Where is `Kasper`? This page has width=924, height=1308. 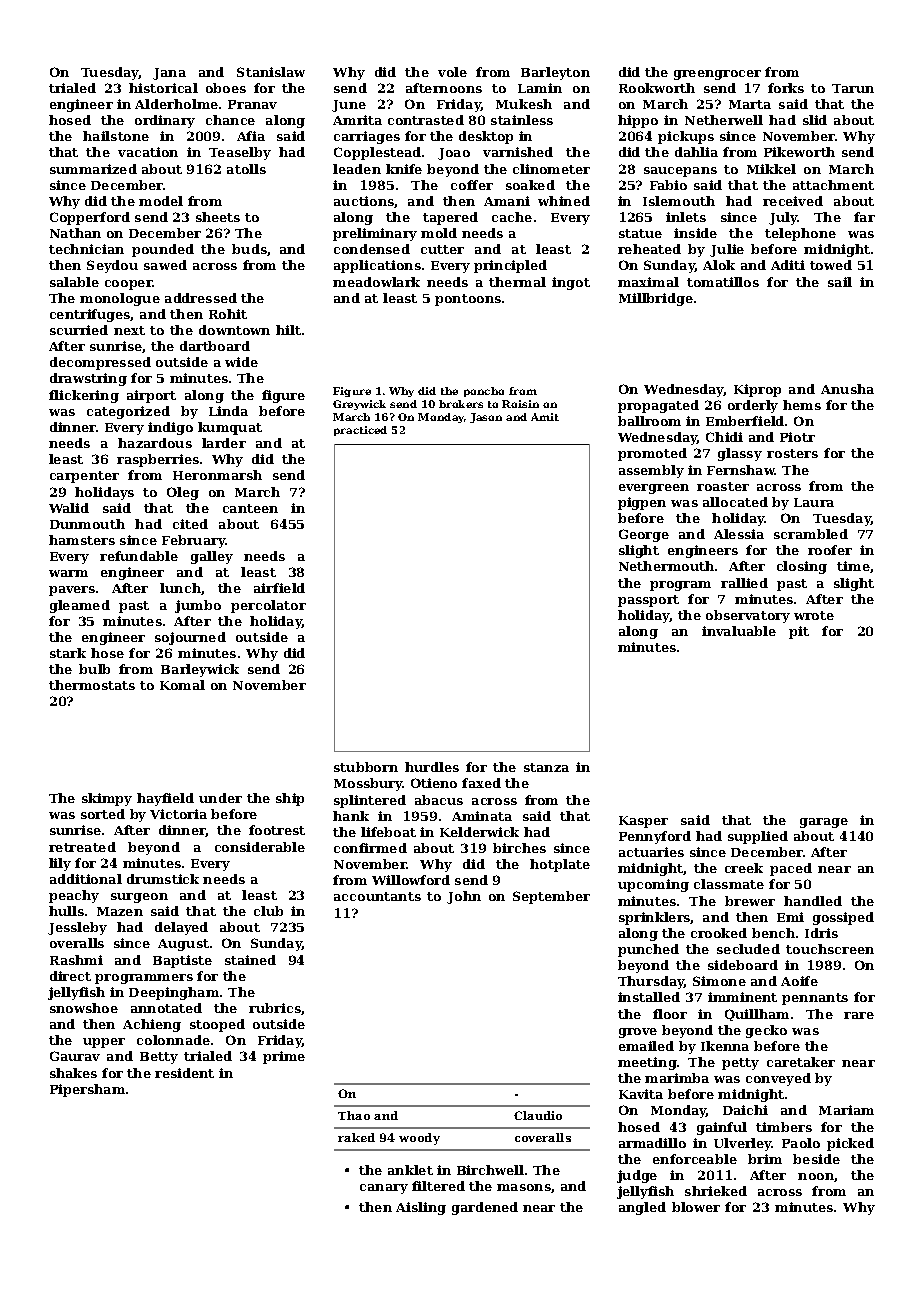
Kasper is located at coordinates (643, 822).
